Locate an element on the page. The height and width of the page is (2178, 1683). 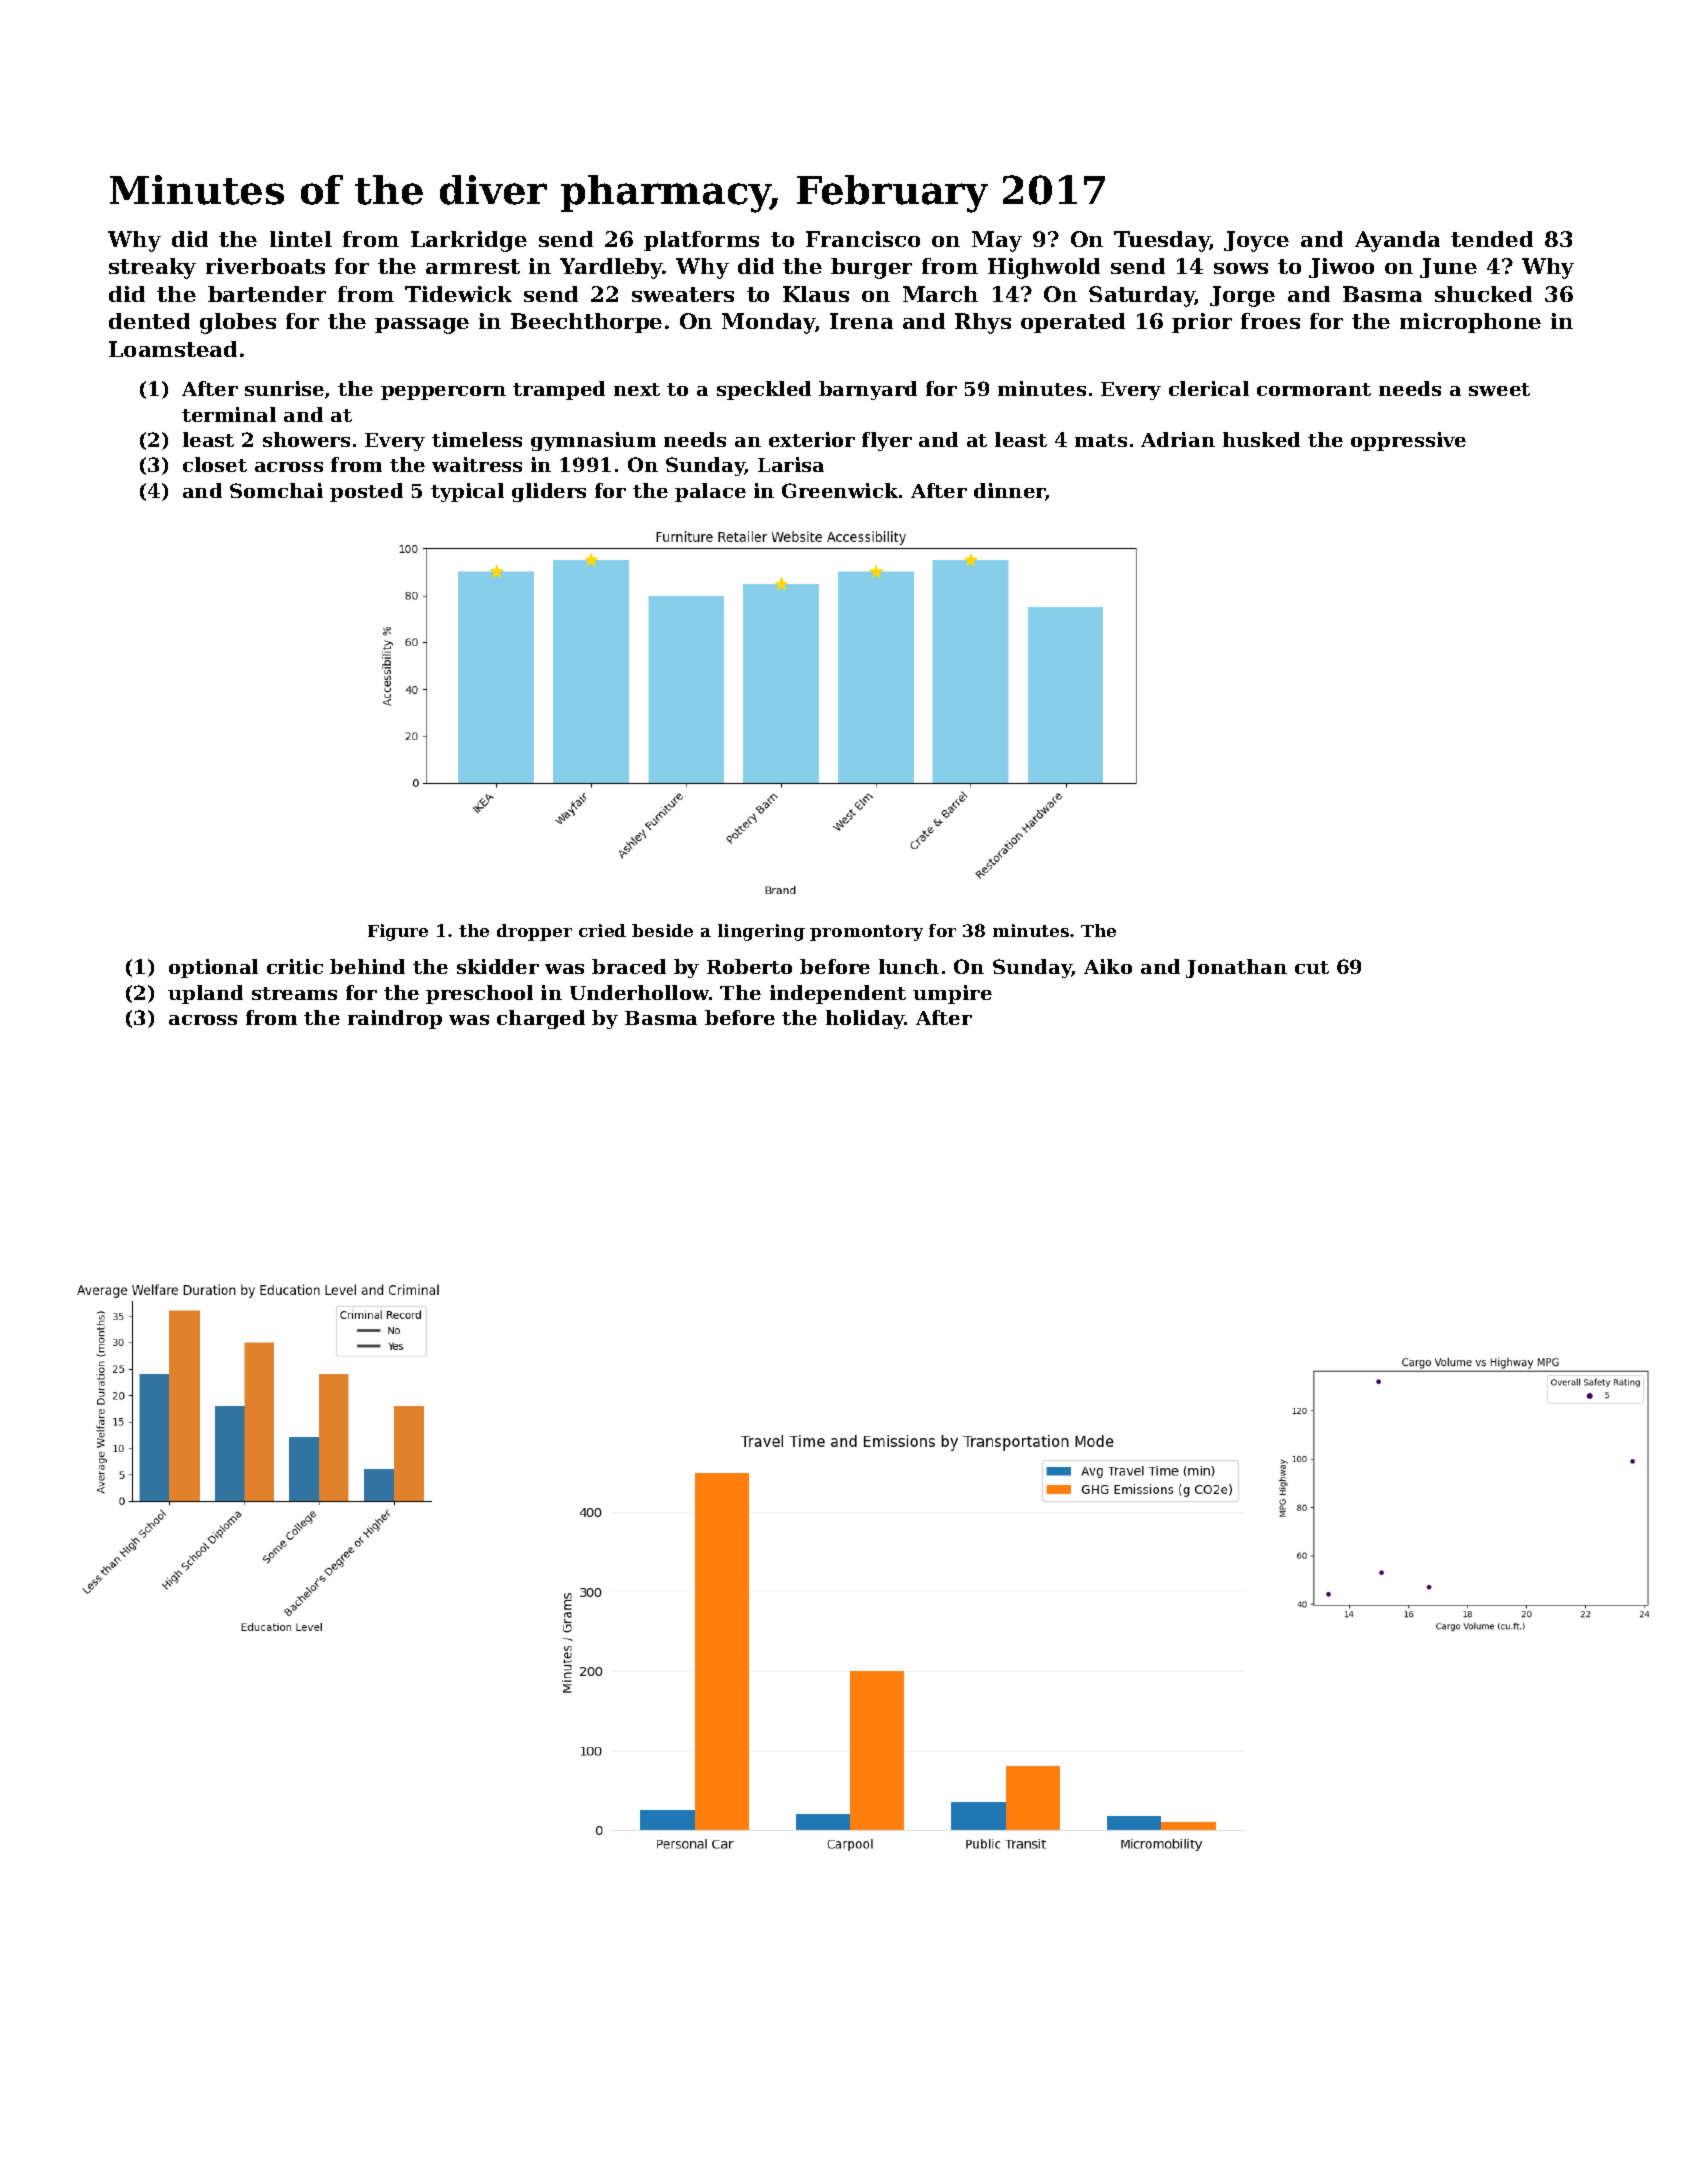
raindrop is located at coordinates (395, 1019).
